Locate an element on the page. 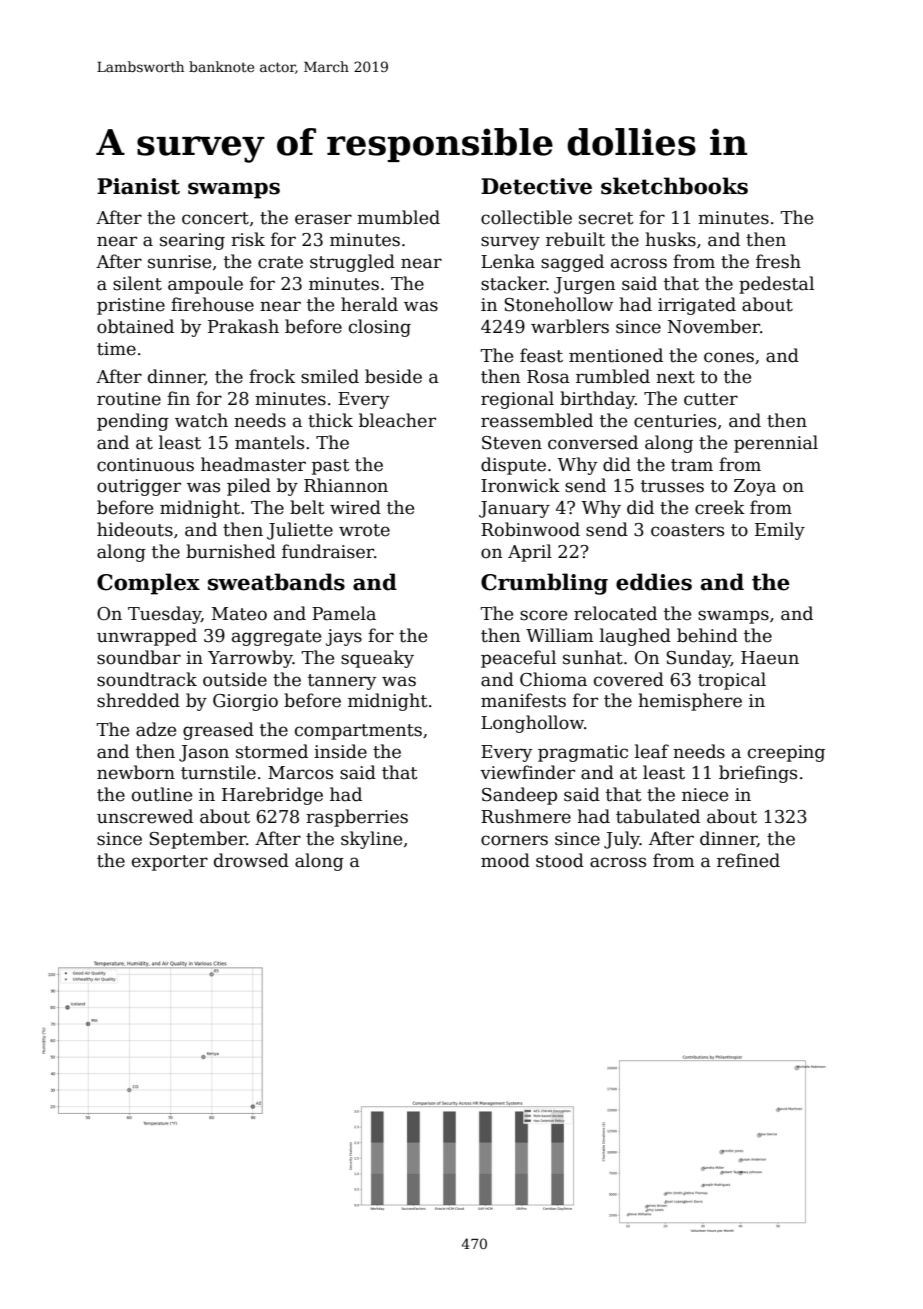 Image resolution: width=923 pixels, height=1309 pixels. mood is located at coordinates (505, 860).
